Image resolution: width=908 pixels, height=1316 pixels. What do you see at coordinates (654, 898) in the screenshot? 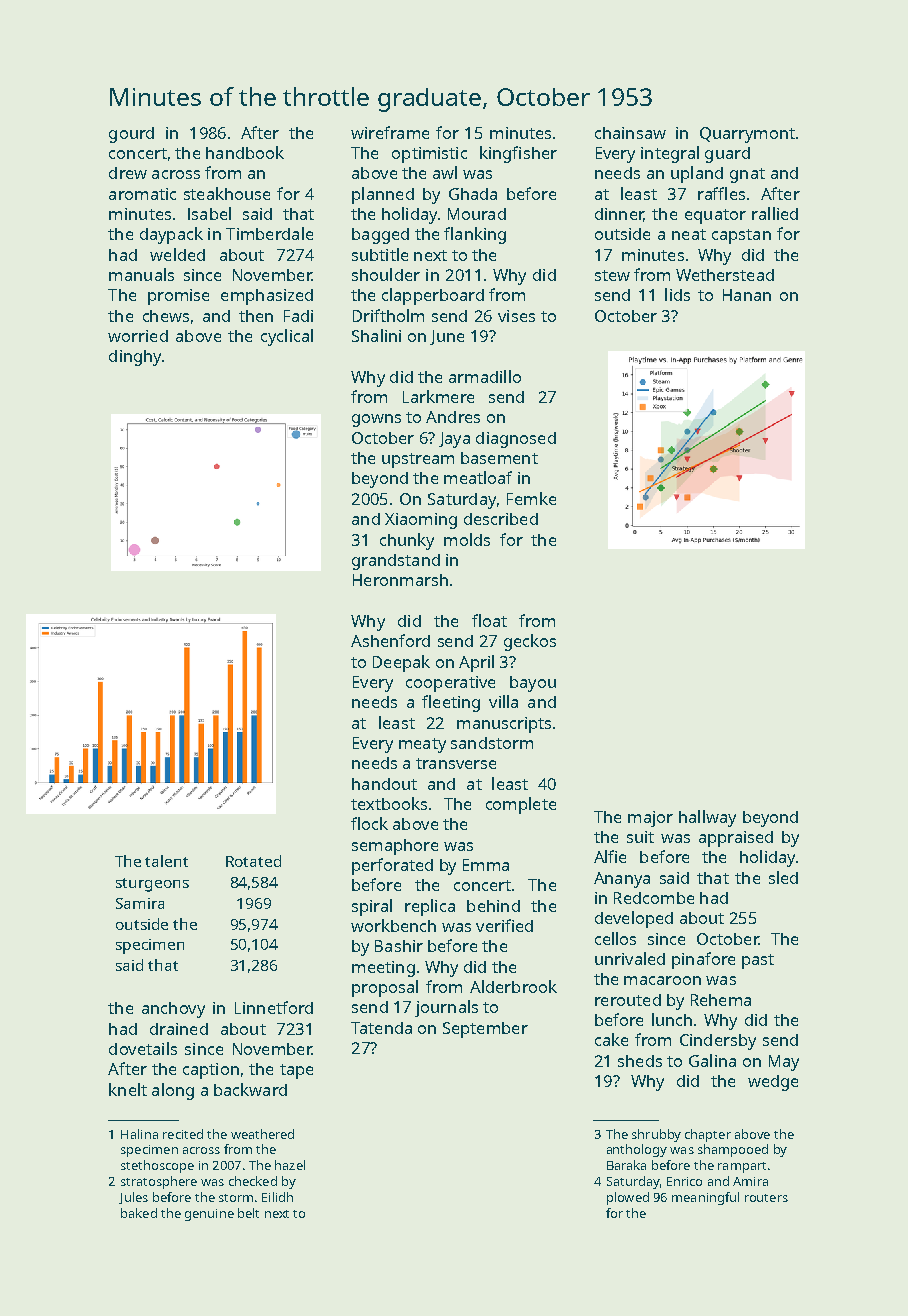
I see `Redcombe` at bounding box center [654, 898].
